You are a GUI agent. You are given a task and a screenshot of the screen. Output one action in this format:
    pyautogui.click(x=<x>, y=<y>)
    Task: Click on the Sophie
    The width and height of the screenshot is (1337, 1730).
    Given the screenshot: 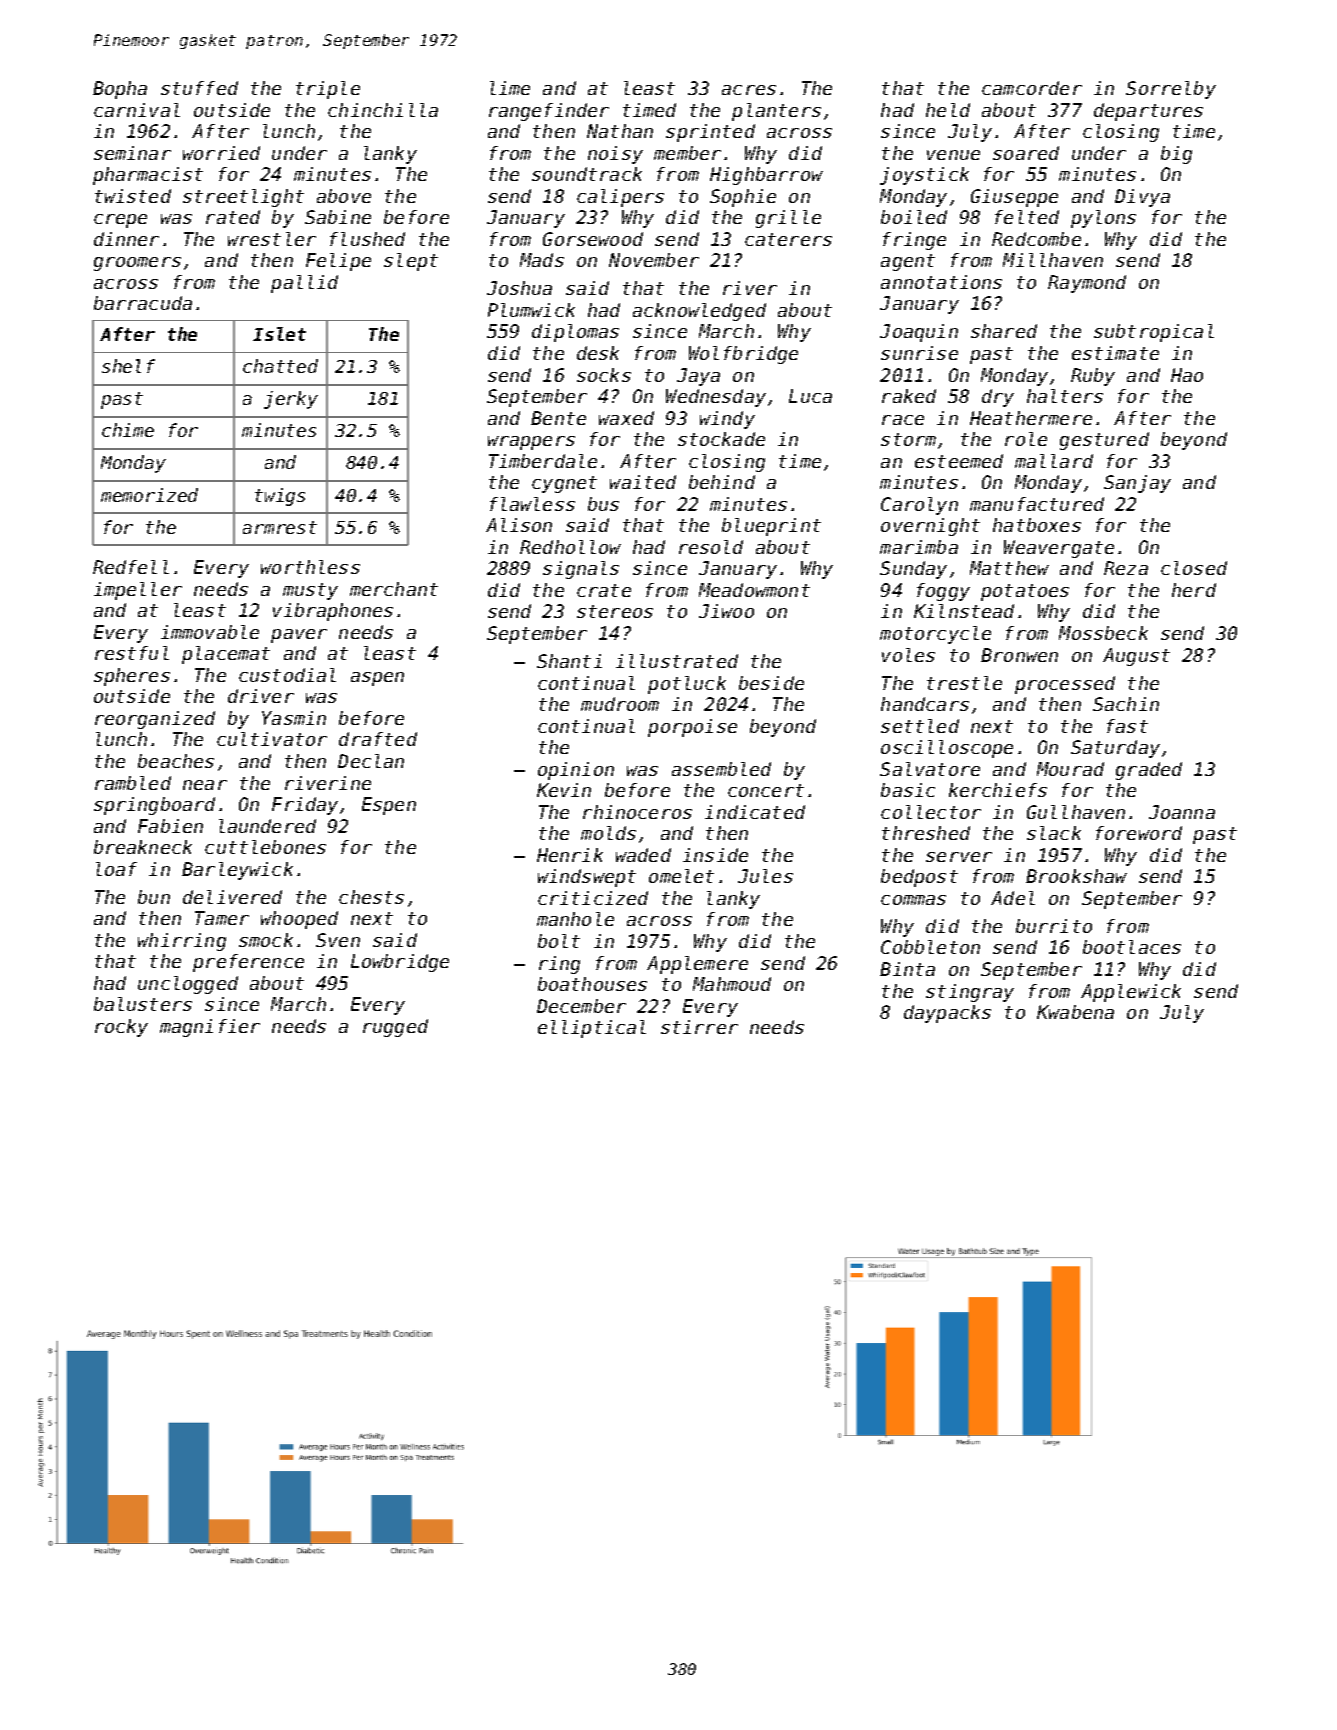 What is the action you would take?
    pyautogui.click(x=743, y=198)
